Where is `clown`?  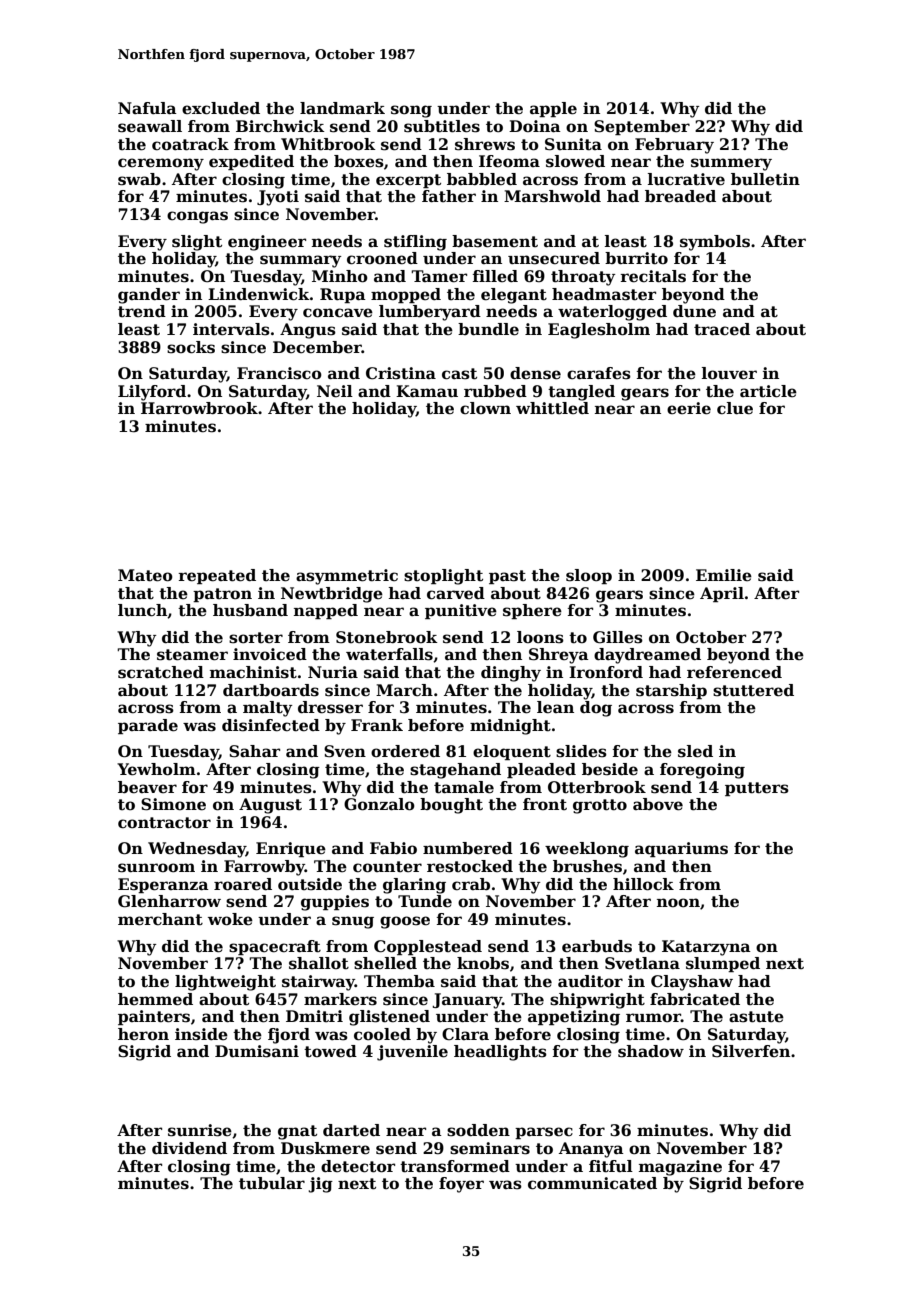
clown is located at coordinates (485, 408).
